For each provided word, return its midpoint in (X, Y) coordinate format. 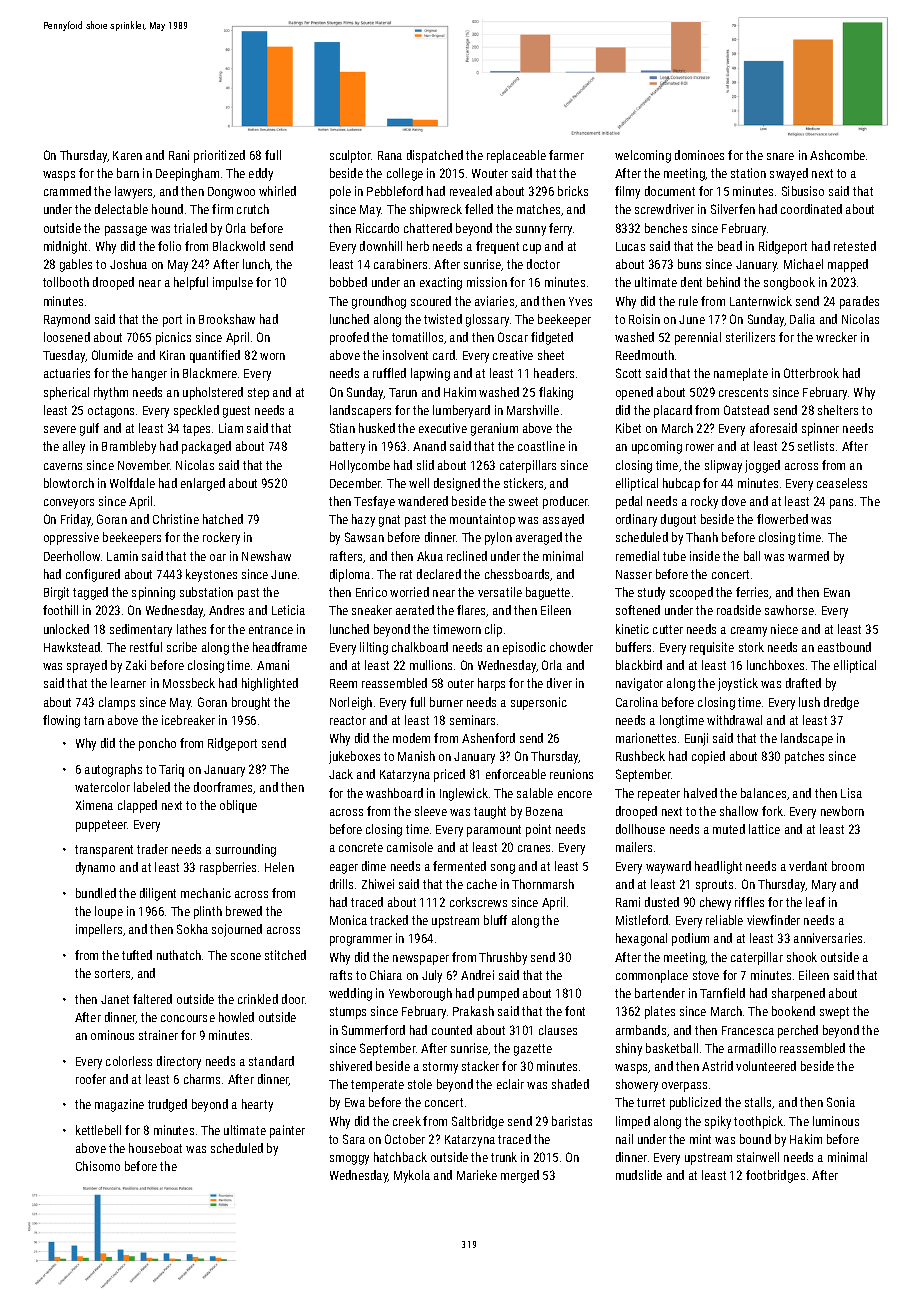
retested (855, 246)
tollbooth (66, 282)
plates (660, 1012)
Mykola (412, 1176)
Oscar (513, 337)
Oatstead (746, 410)
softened (638, 610)
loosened (67, 337)
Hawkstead (72, 647)
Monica (348, 920)
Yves (580, 301)
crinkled (258, 999)
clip (493, 630)
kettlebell (98, 1130)
